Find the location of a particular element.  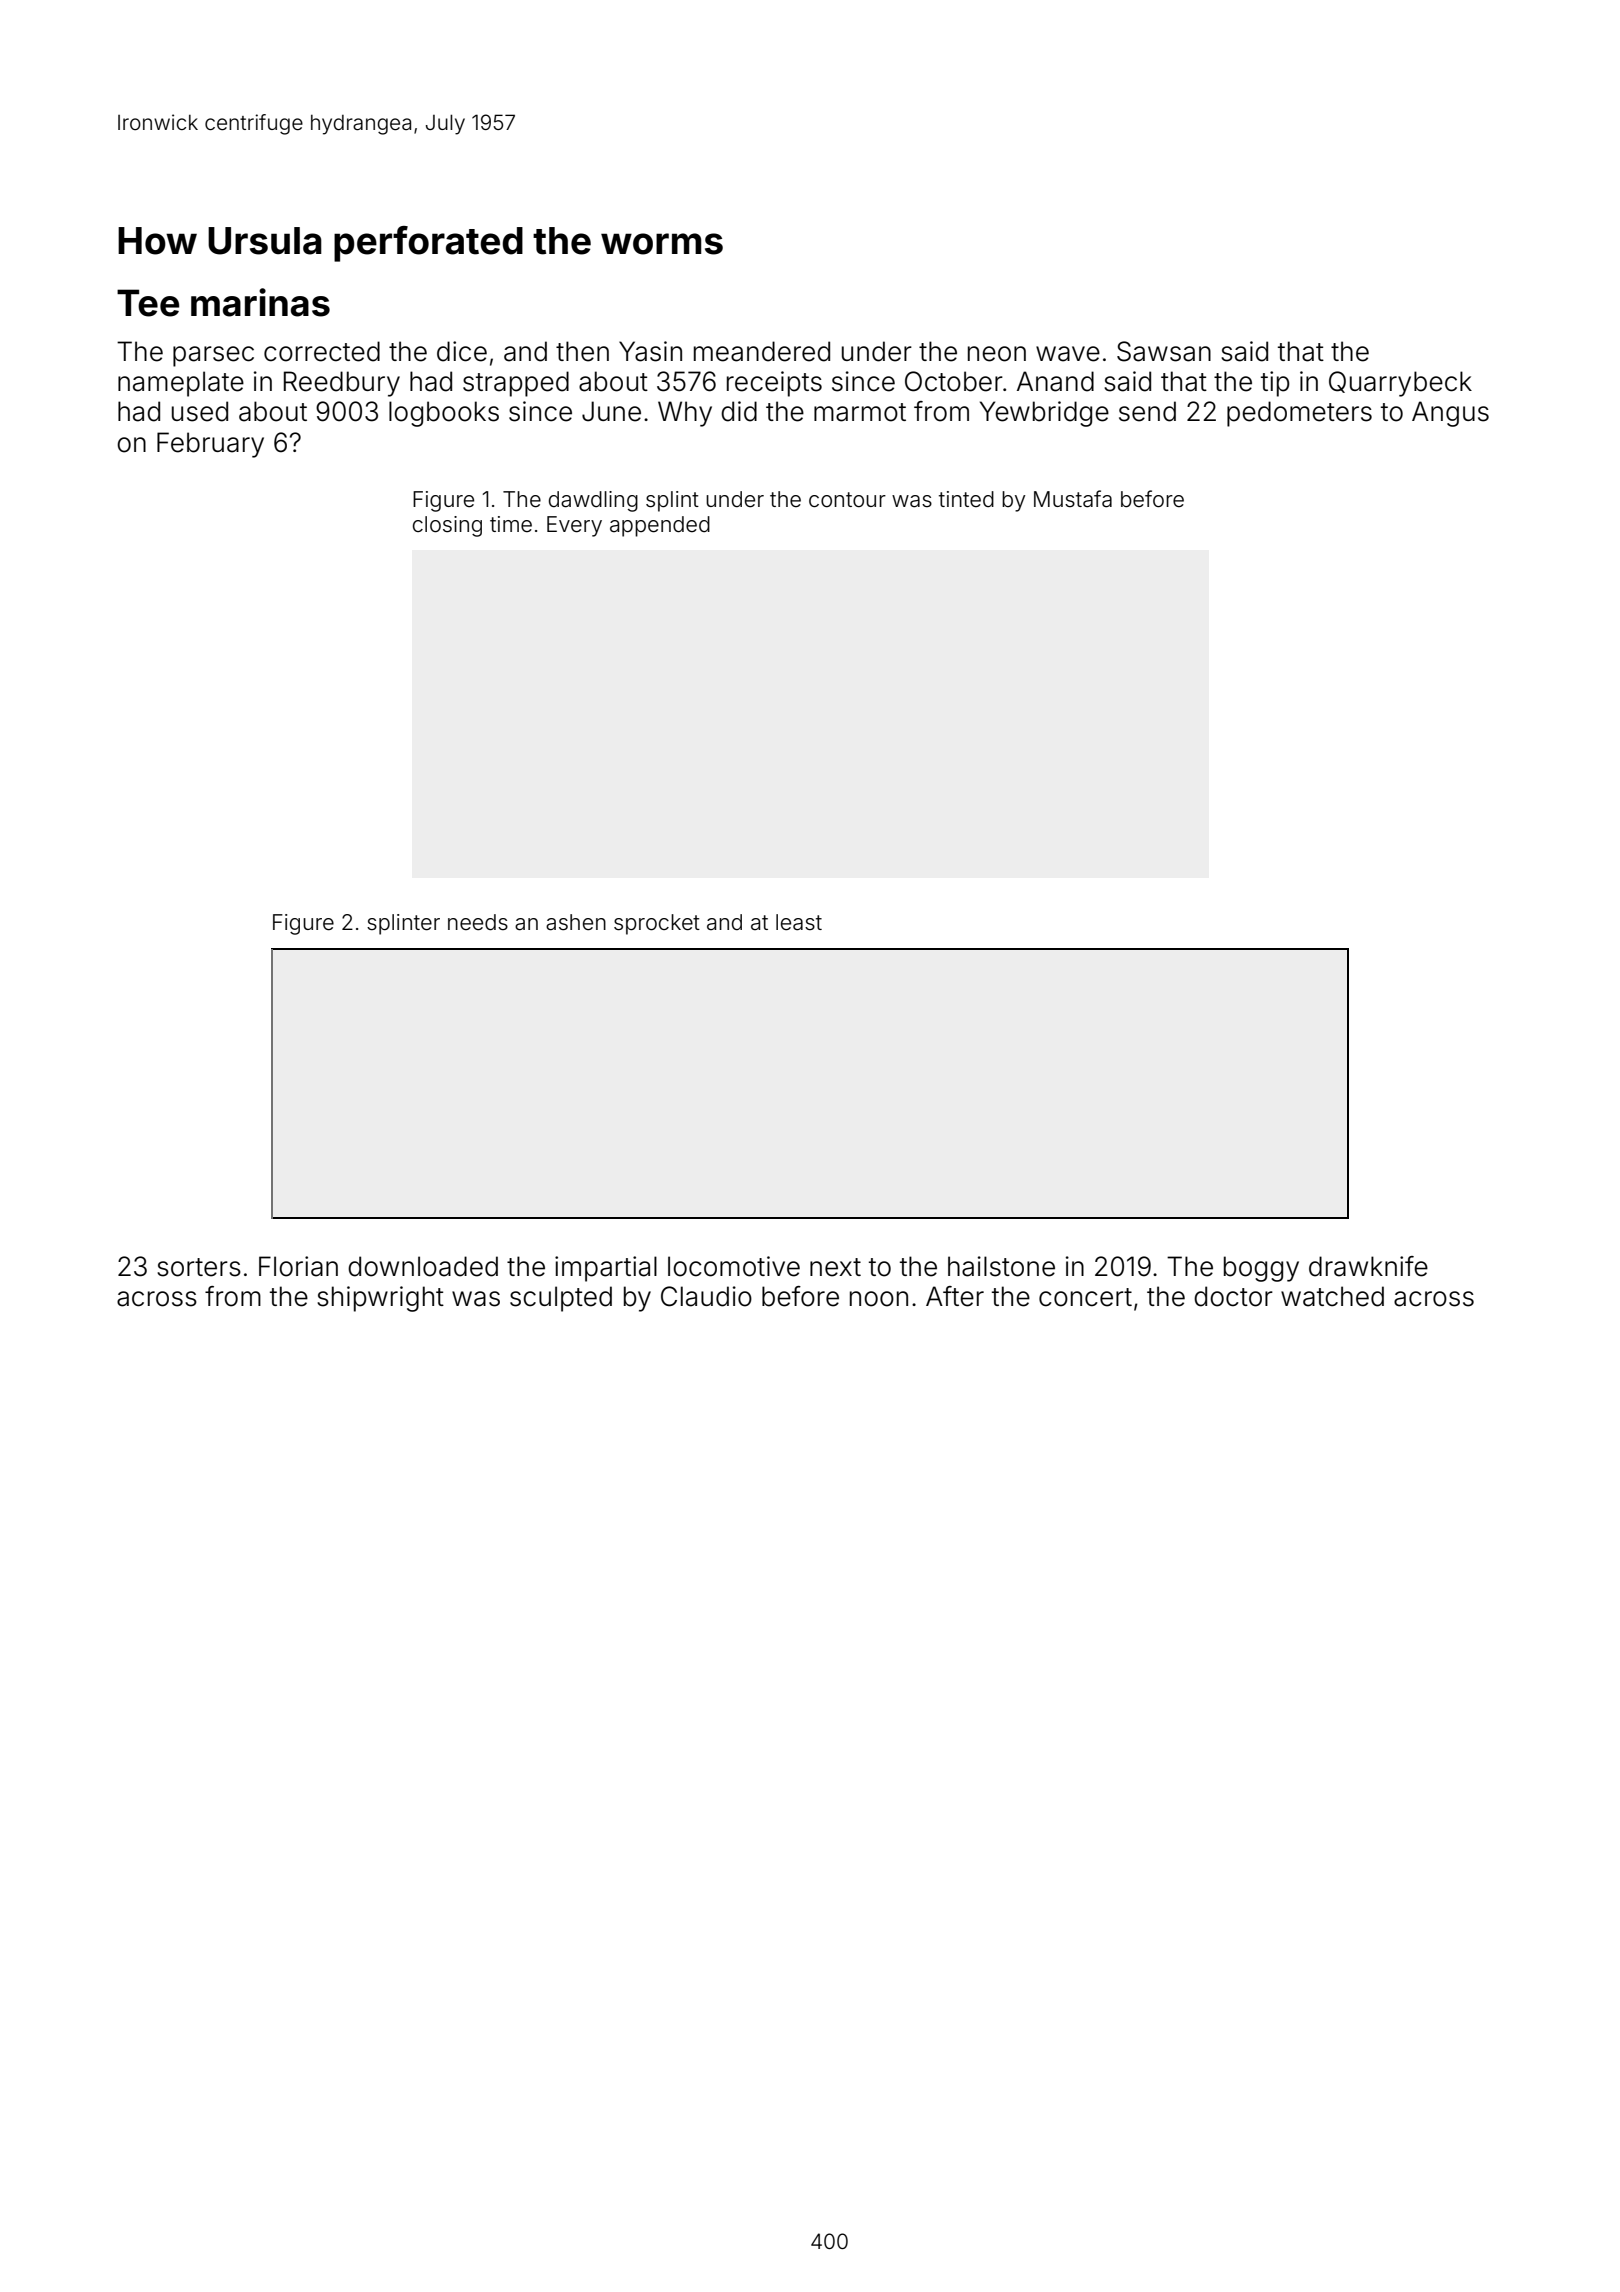

drawknife is located at coordinates (1368, 1266).
